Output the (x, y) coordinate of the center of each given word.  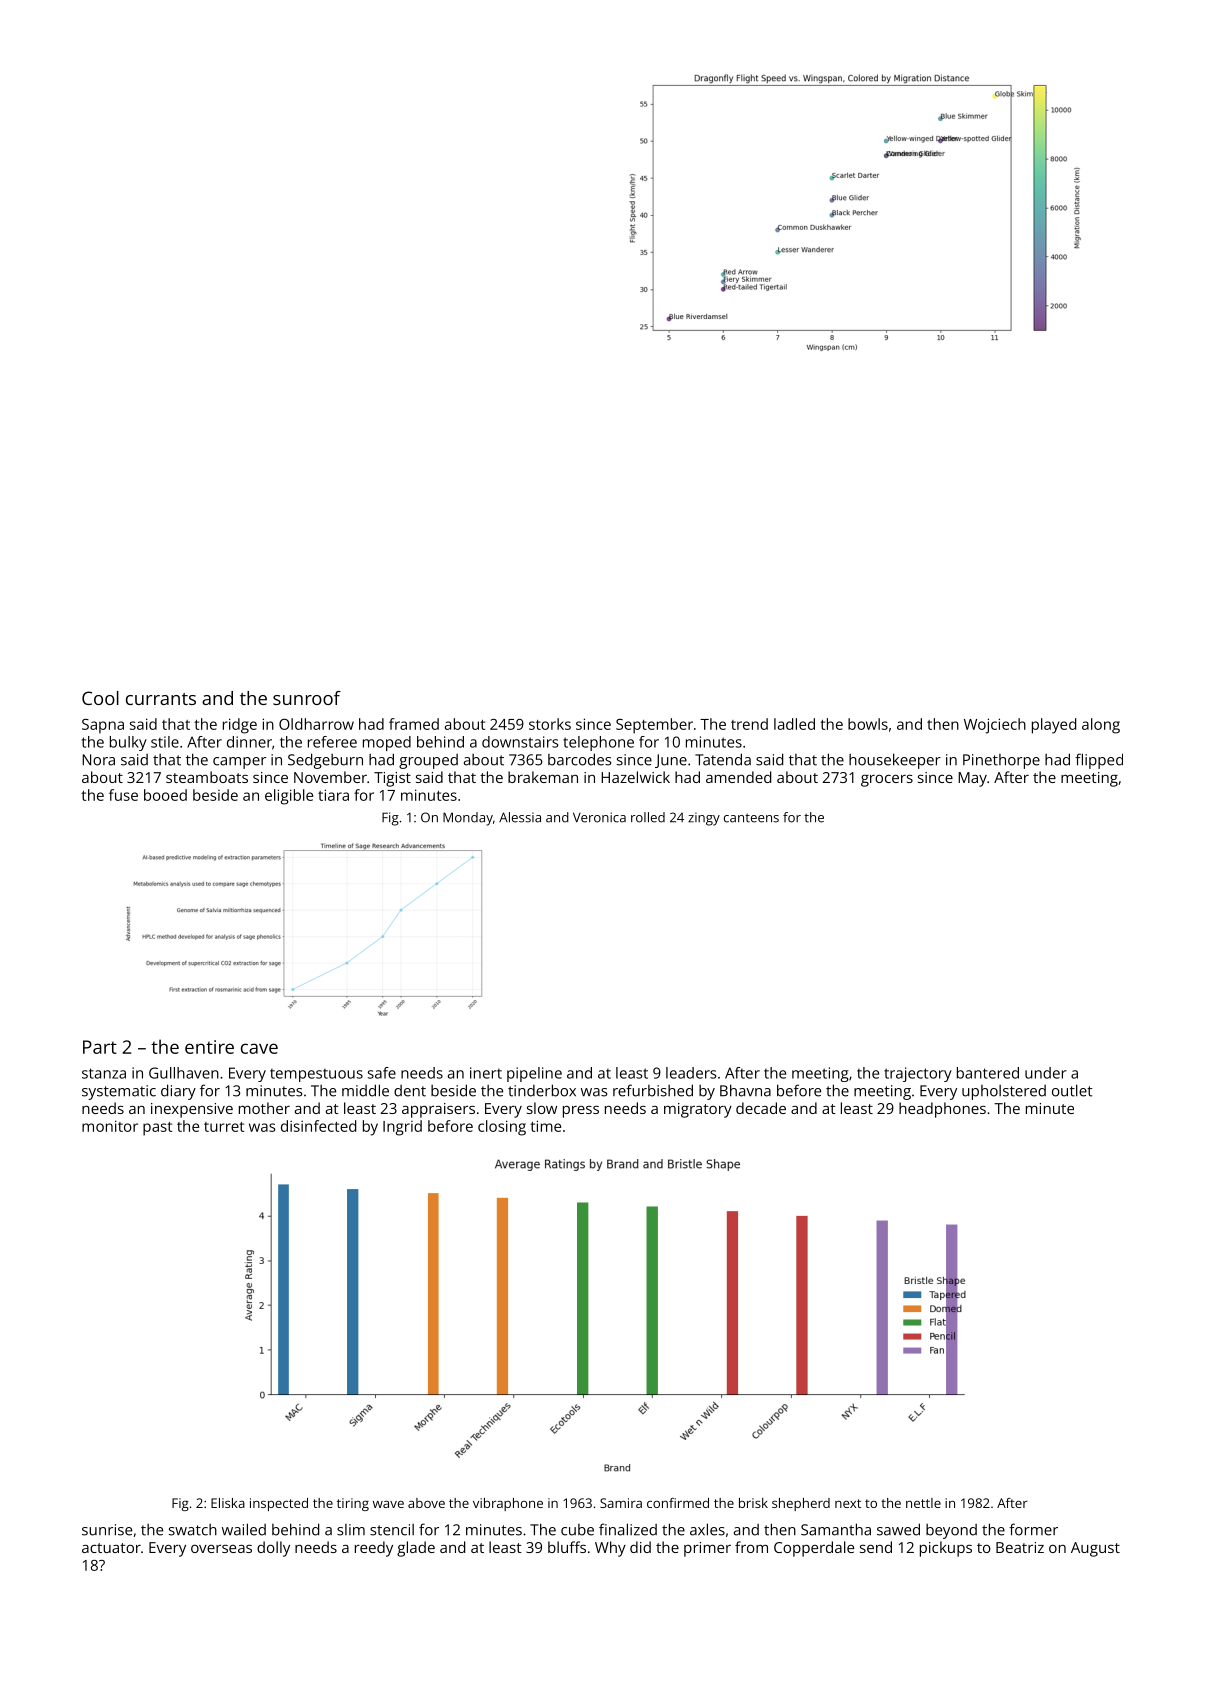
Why (610, 1549)
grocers (887, 780)
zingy (704, 819)
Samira (621, 1503)
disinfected (318, 1126)
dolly (273, 1549)
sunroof (307, 698)
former (1033, 1529)
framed (414, 724)
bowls (868, 724)
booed (165, 795)
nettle (923, 1503)
